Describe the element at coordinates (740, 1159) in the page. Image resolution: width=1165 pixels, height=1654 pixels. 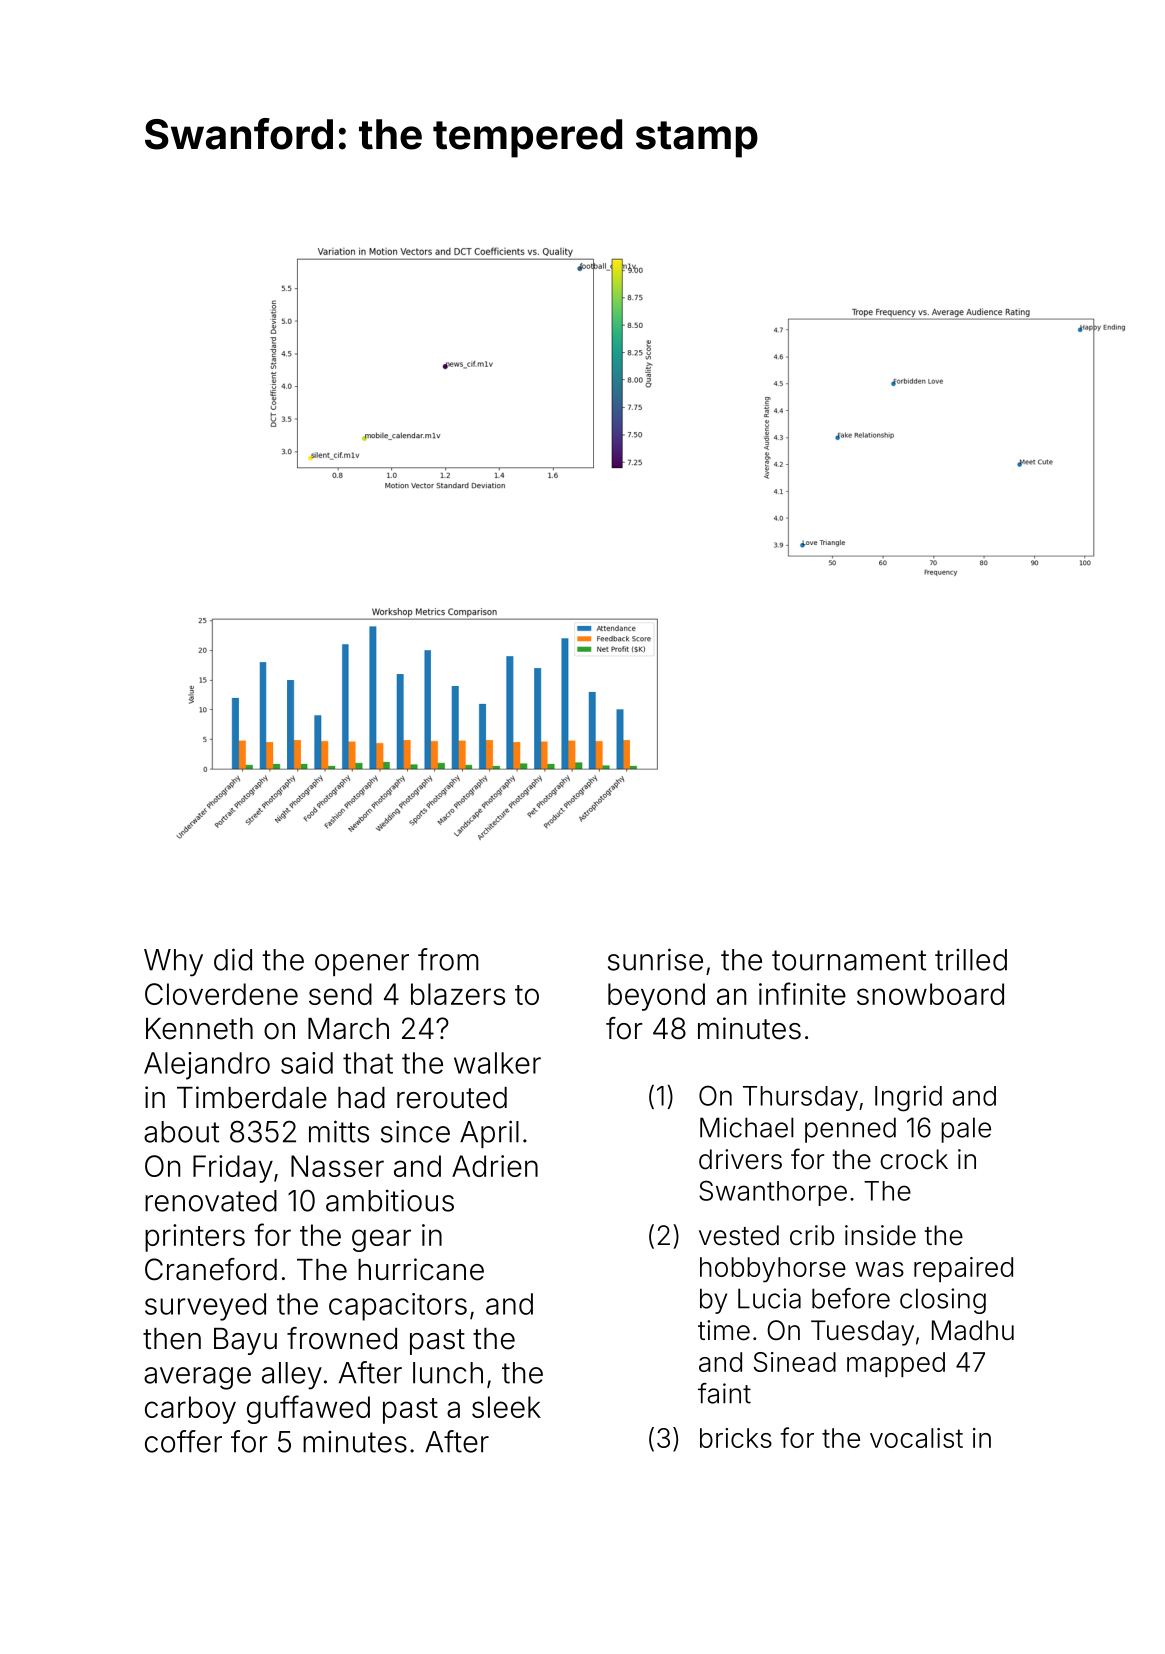
I see `drivers` at that location.
